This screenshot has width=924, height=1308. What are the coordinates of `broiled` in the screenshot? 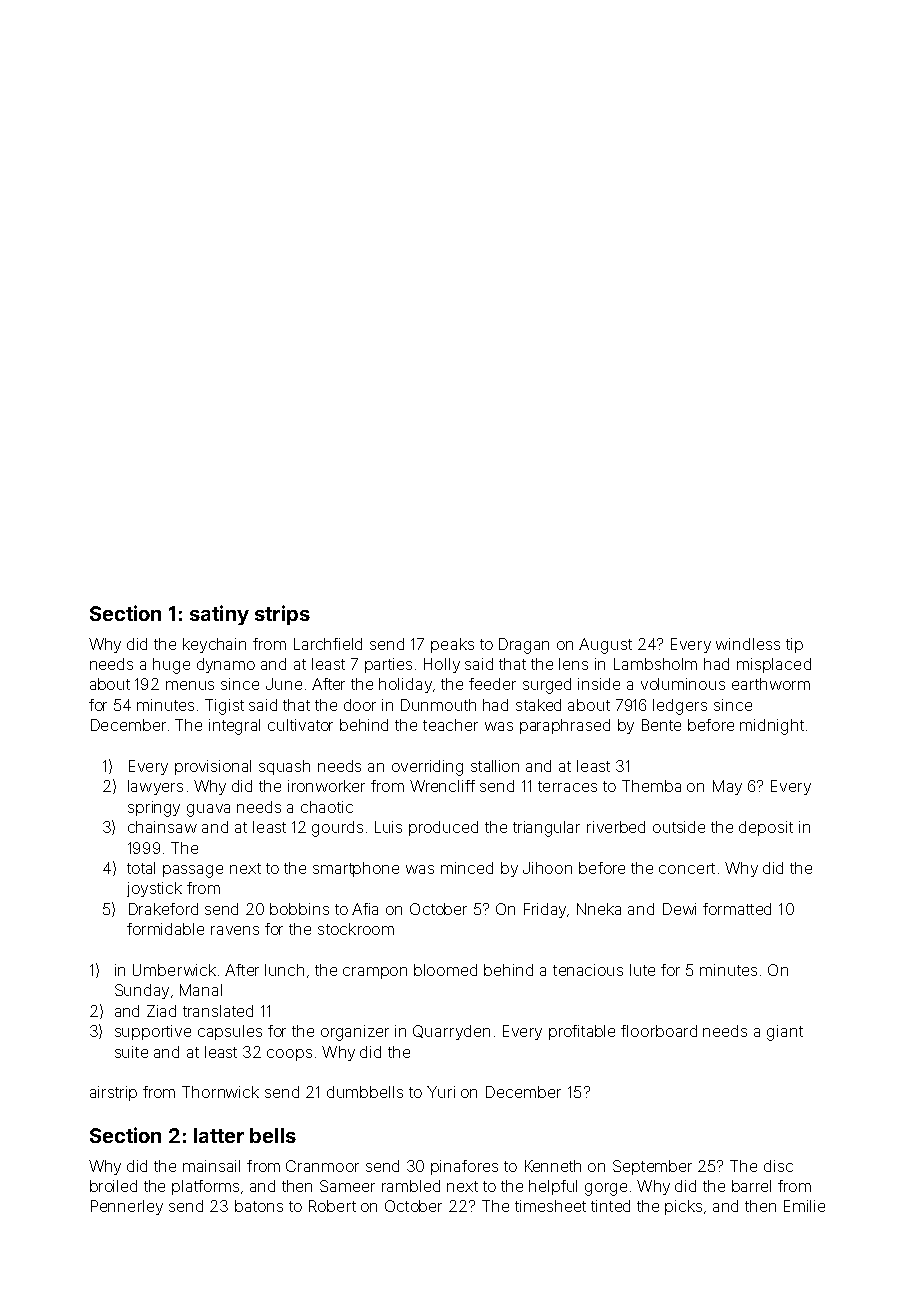 It's located at (113, 1186).
